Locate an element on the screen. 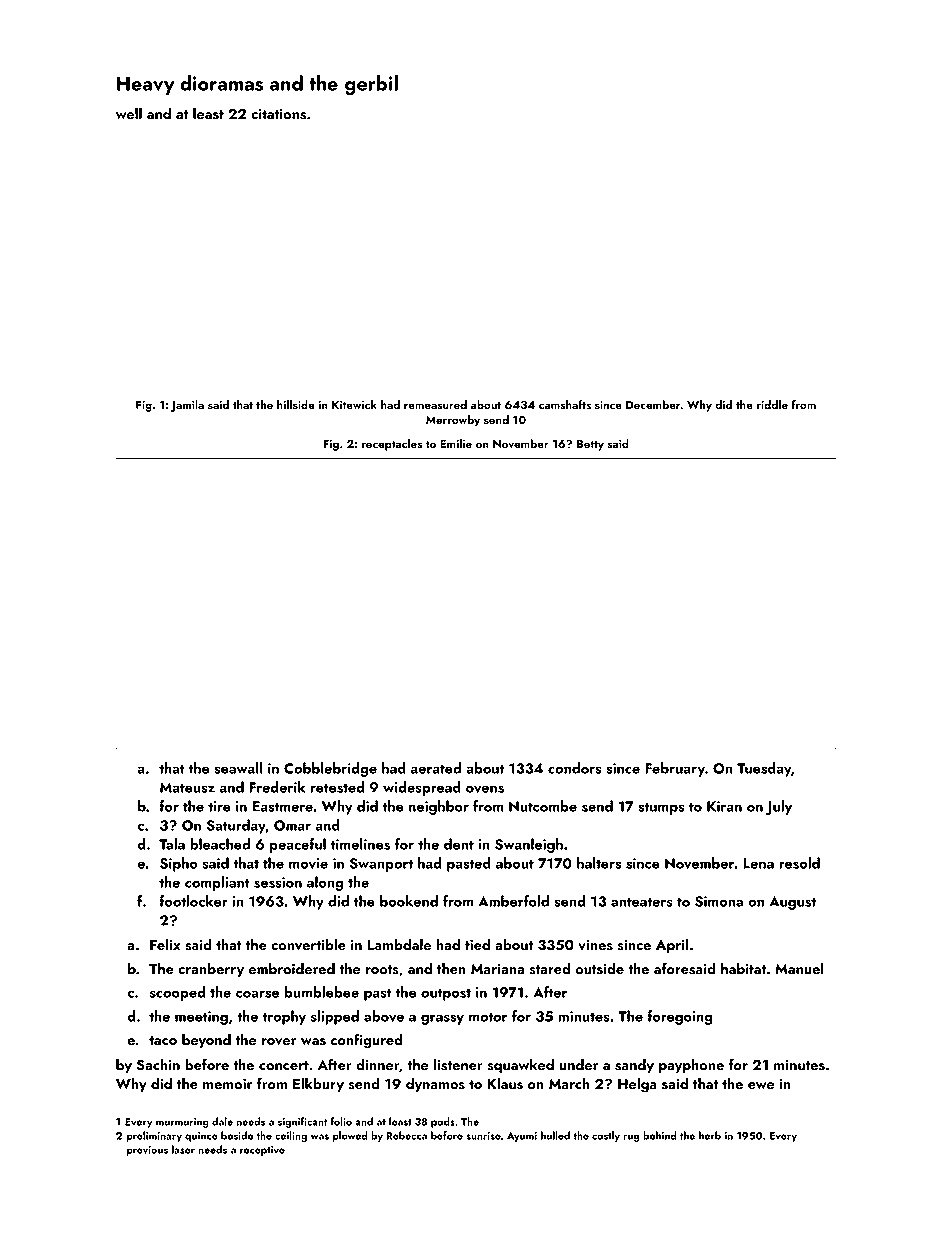 Image resolution: width=952 pixels, height=1233 pixels. December is located at coordinates (653, 404).
